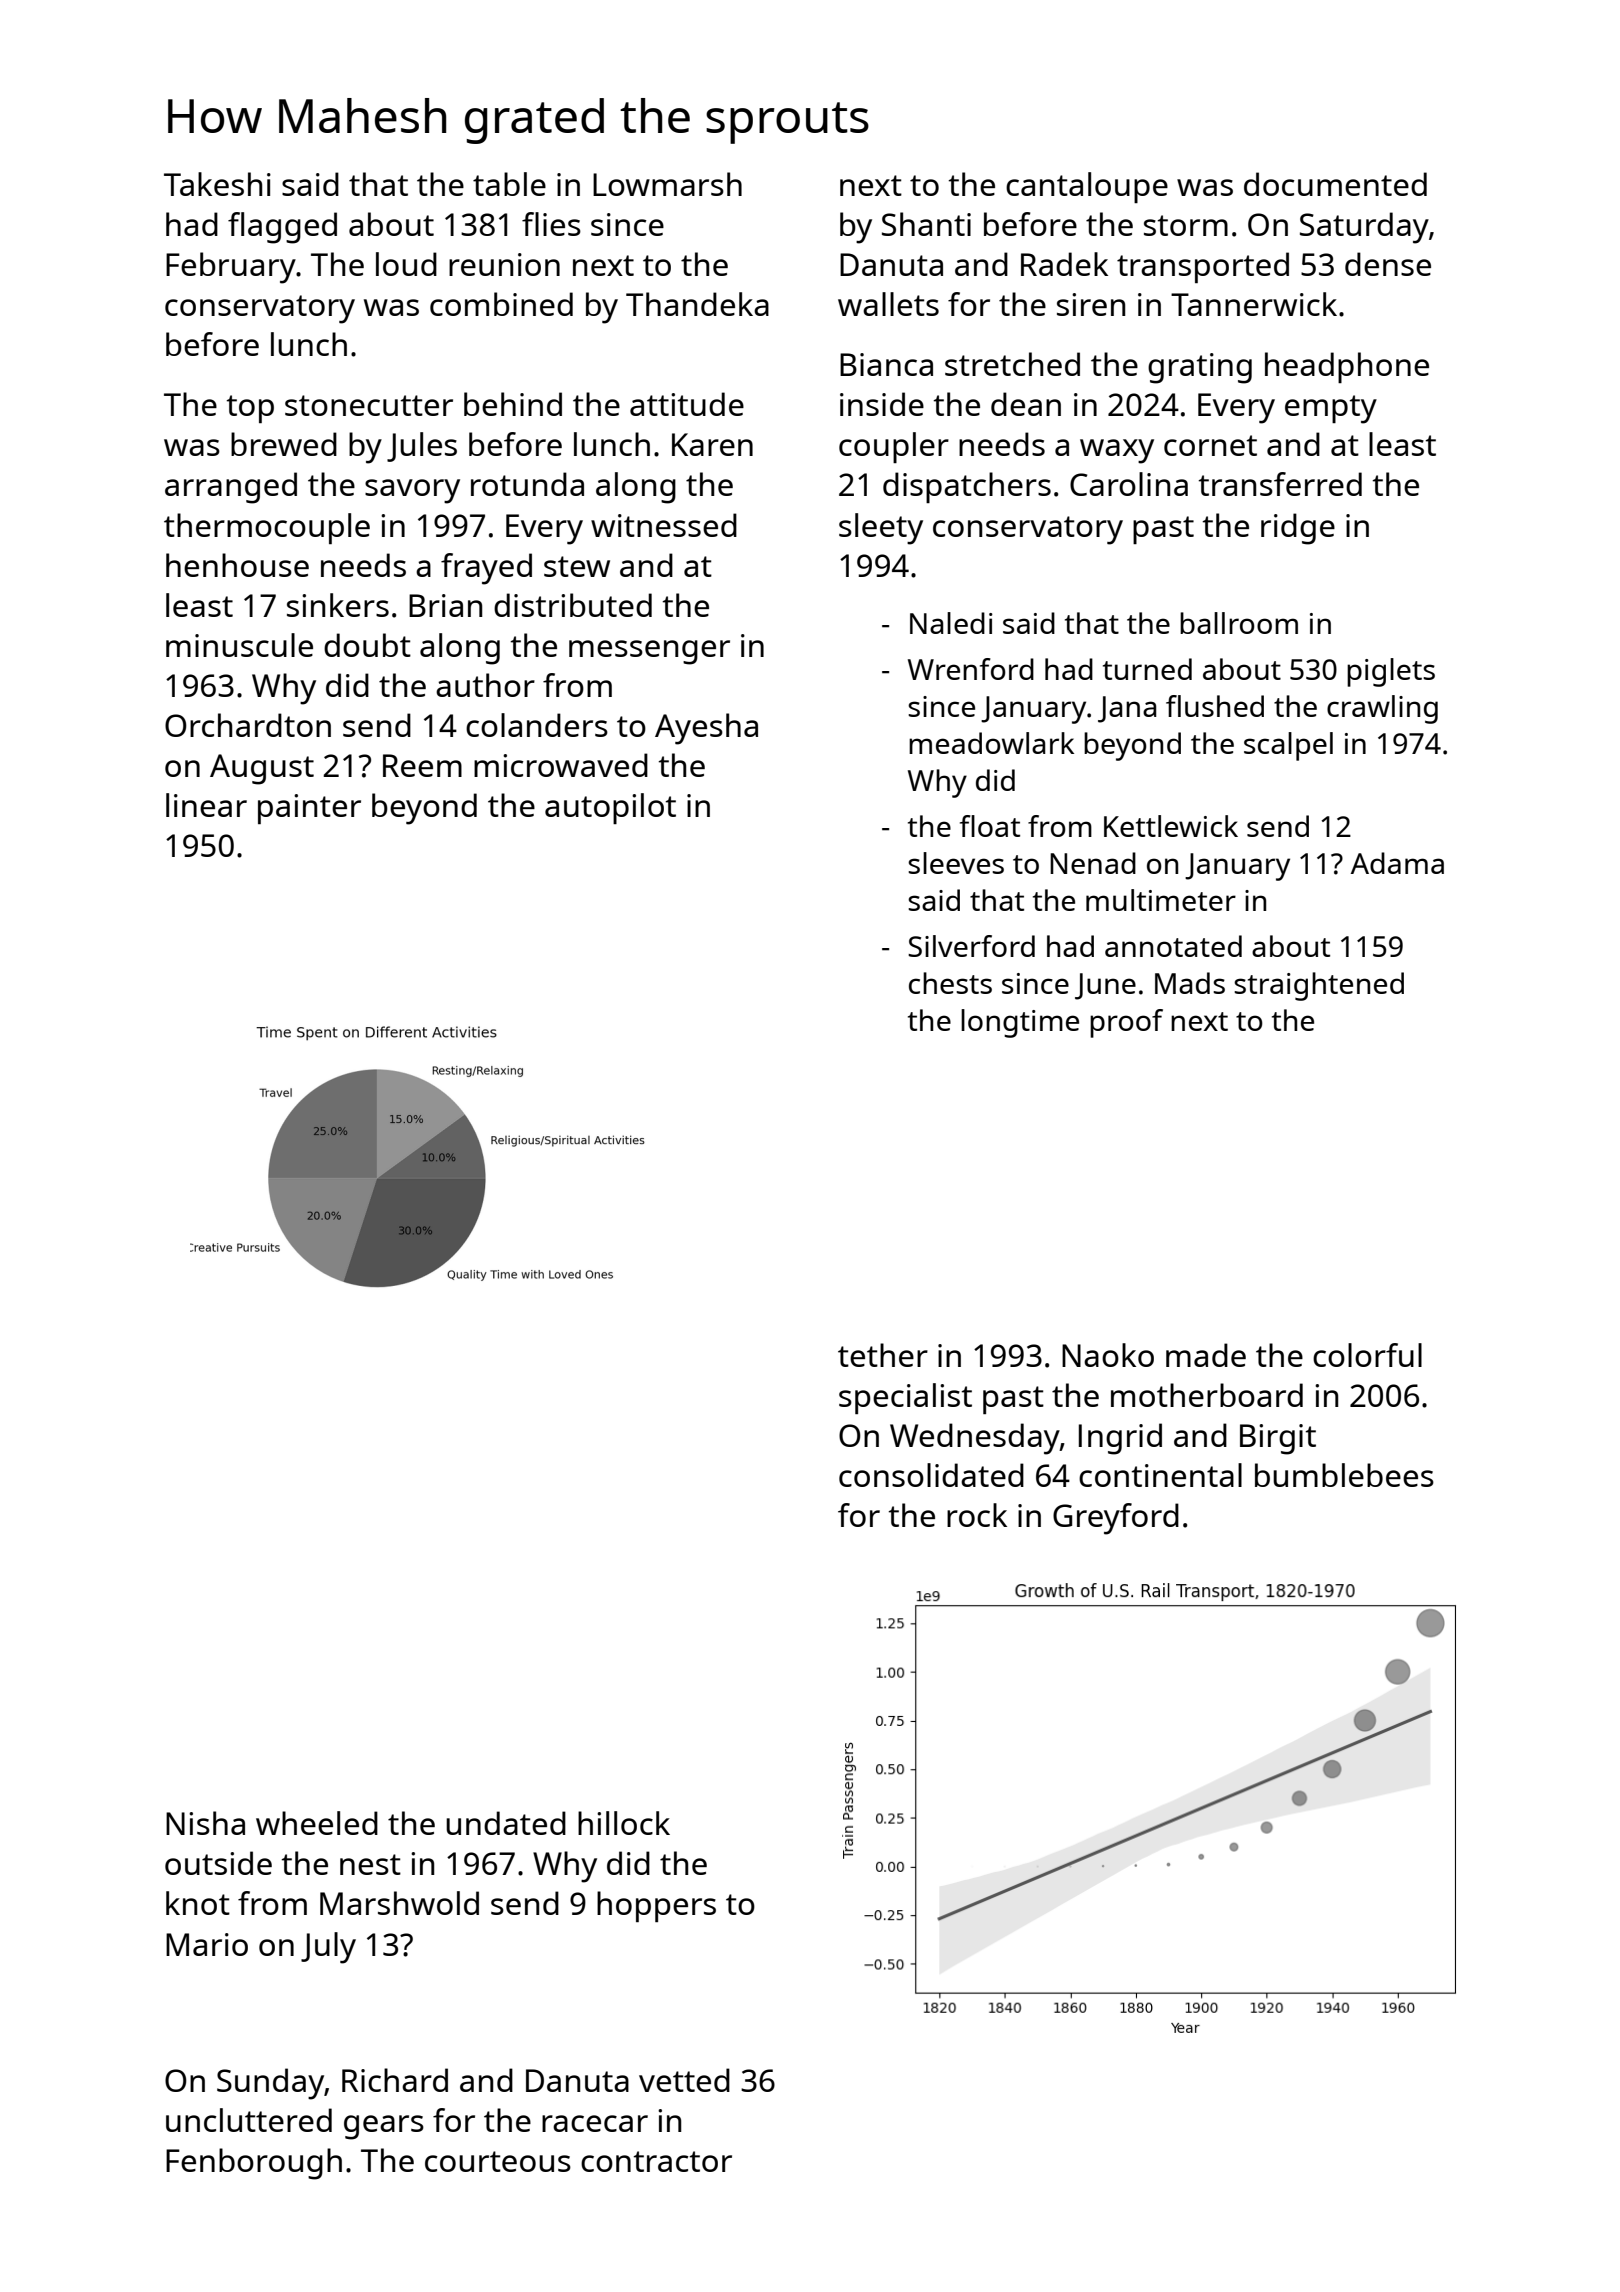 The height and width of the image is (2292, 1620). I want to click on cantaloupe, so click(1087, 187).
